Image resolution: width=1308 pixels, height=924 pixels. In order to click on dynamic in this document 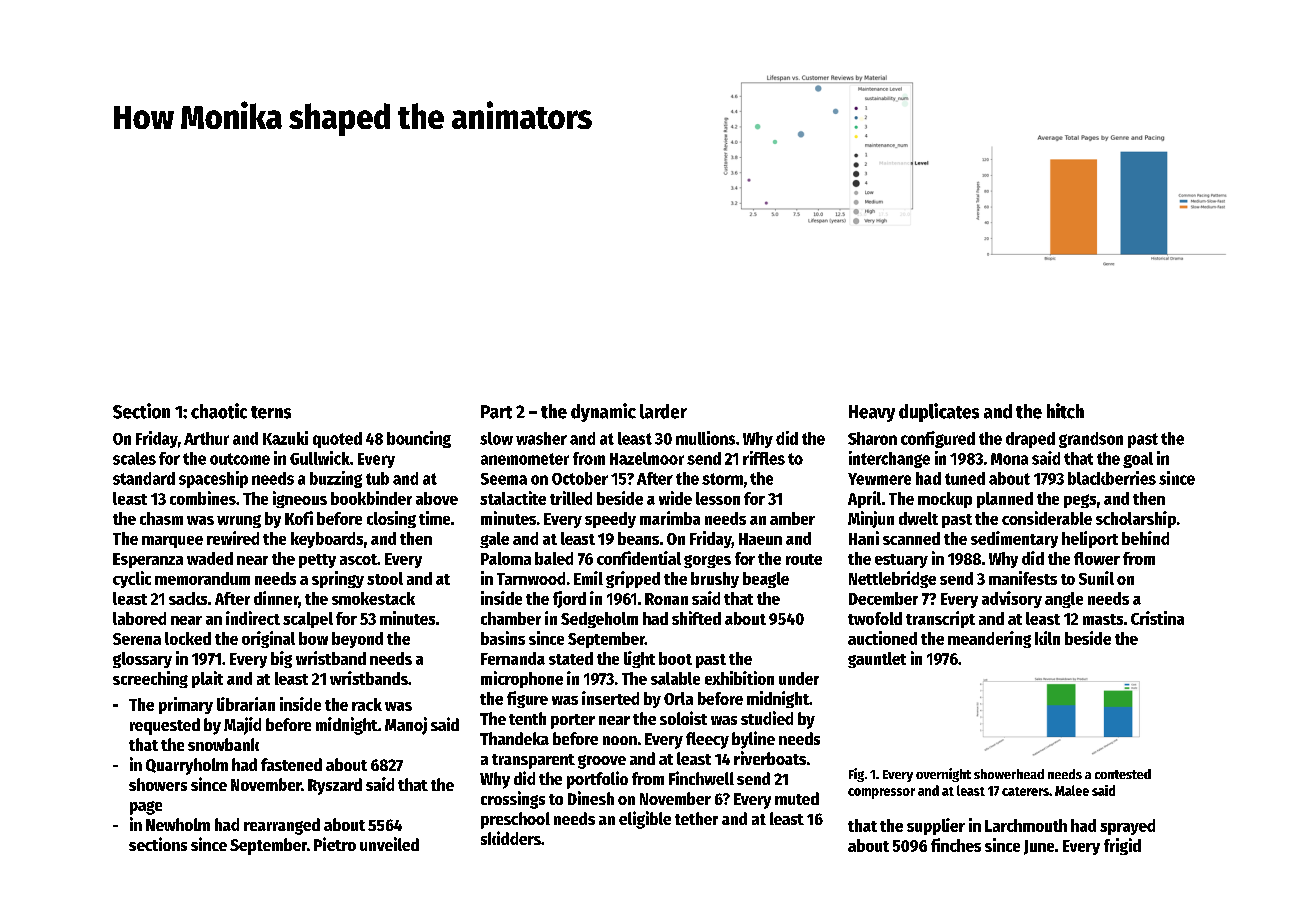, I will do `click(603, 412)`.
